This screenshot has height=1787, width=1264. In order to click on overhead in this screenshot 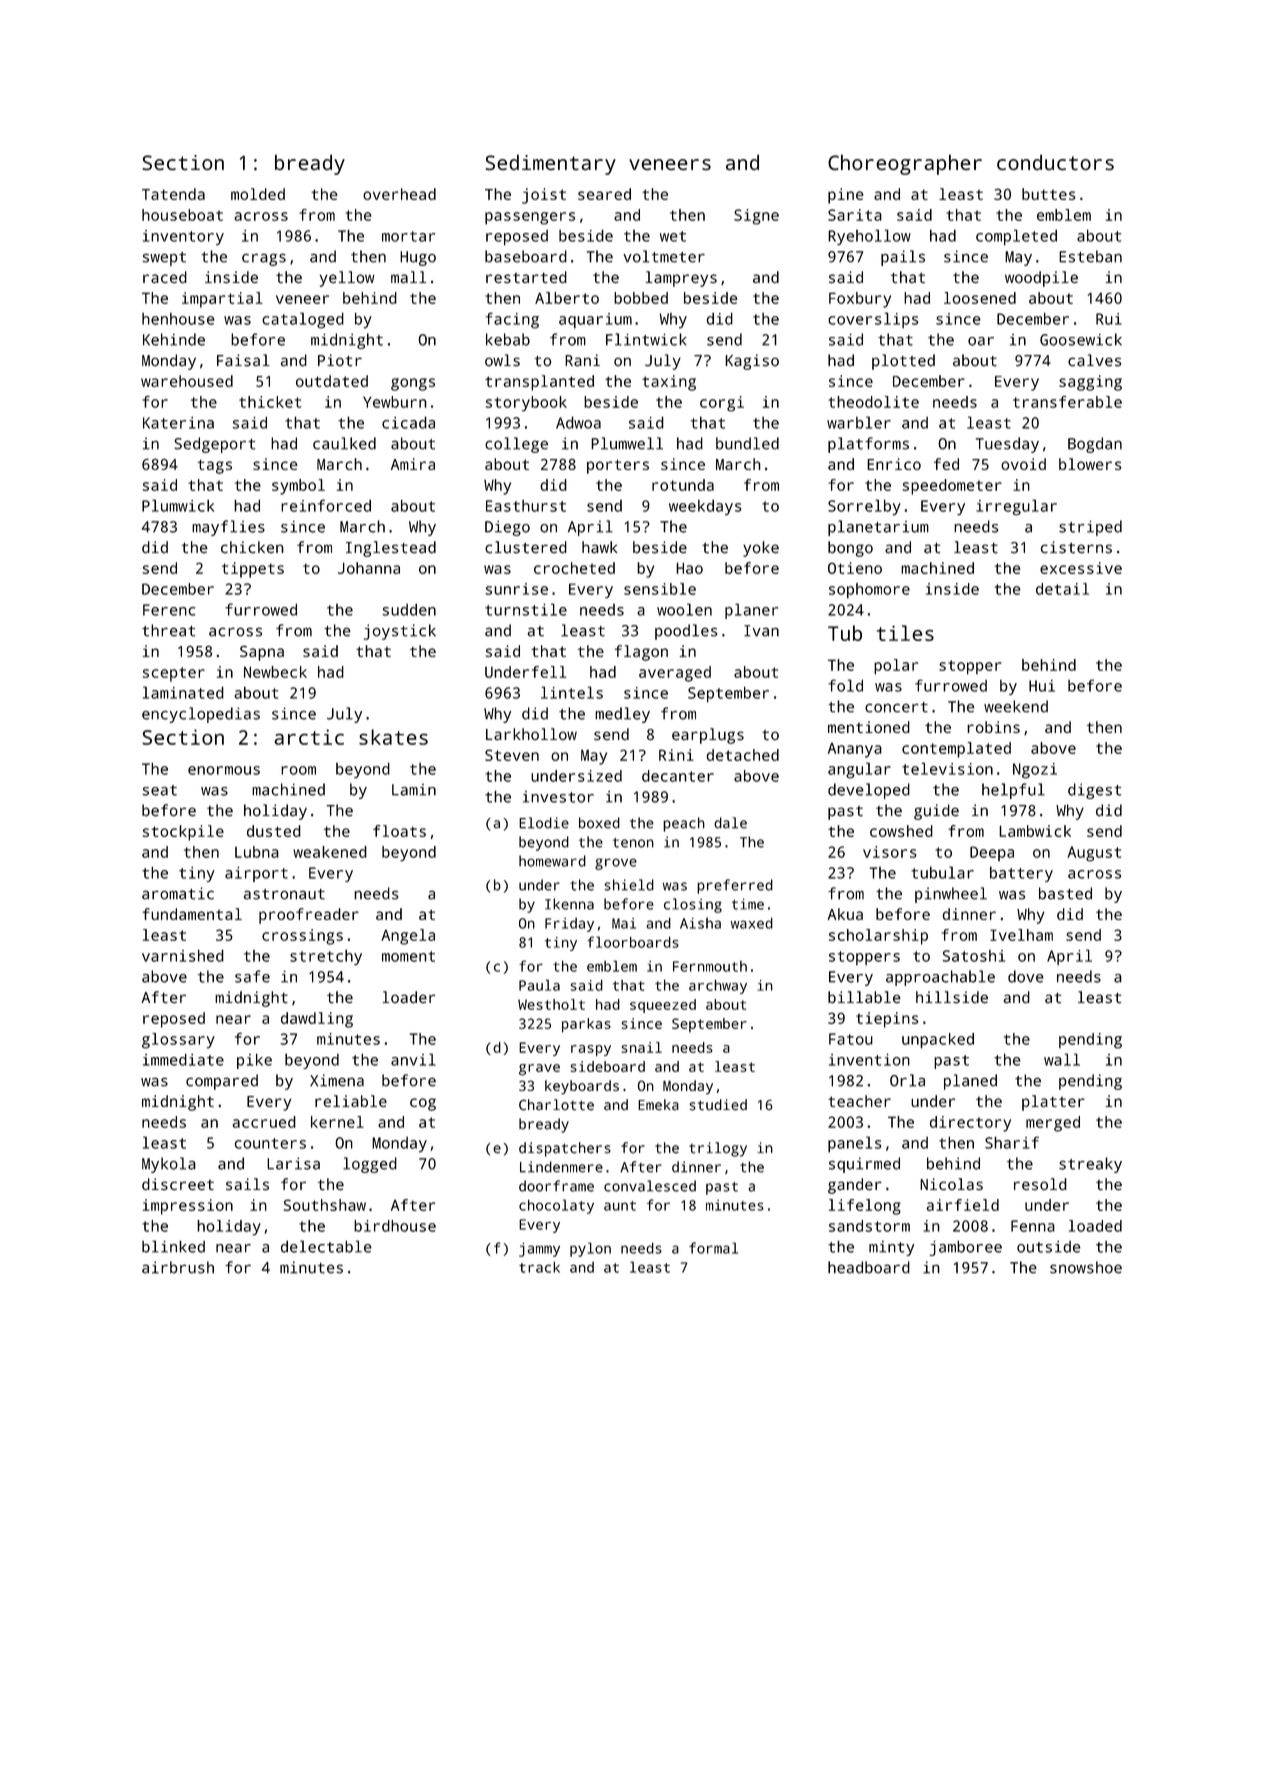, I will do `click(399, 194)`.
